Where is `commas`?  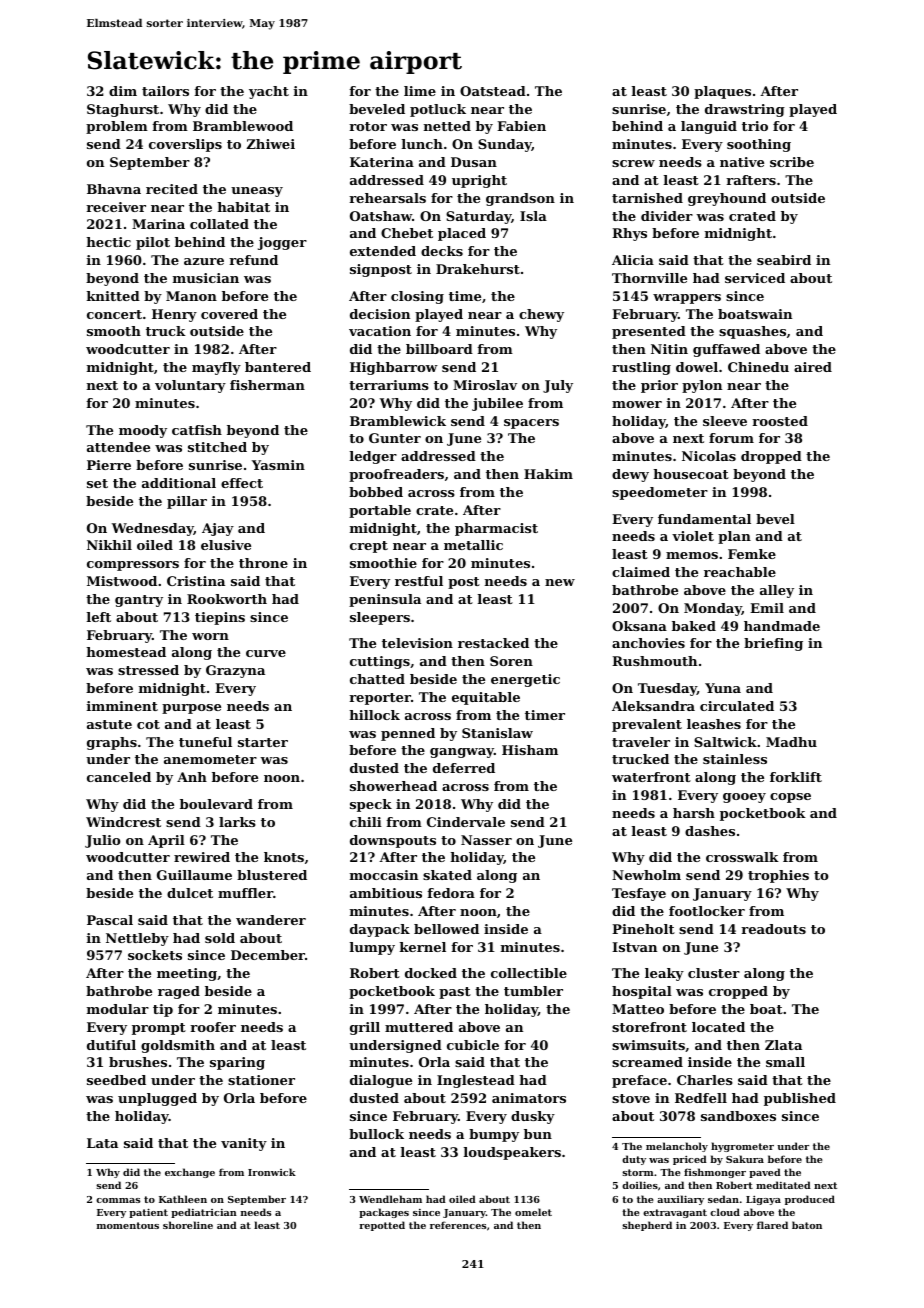 commas is located at coordinates (118, 1200).
